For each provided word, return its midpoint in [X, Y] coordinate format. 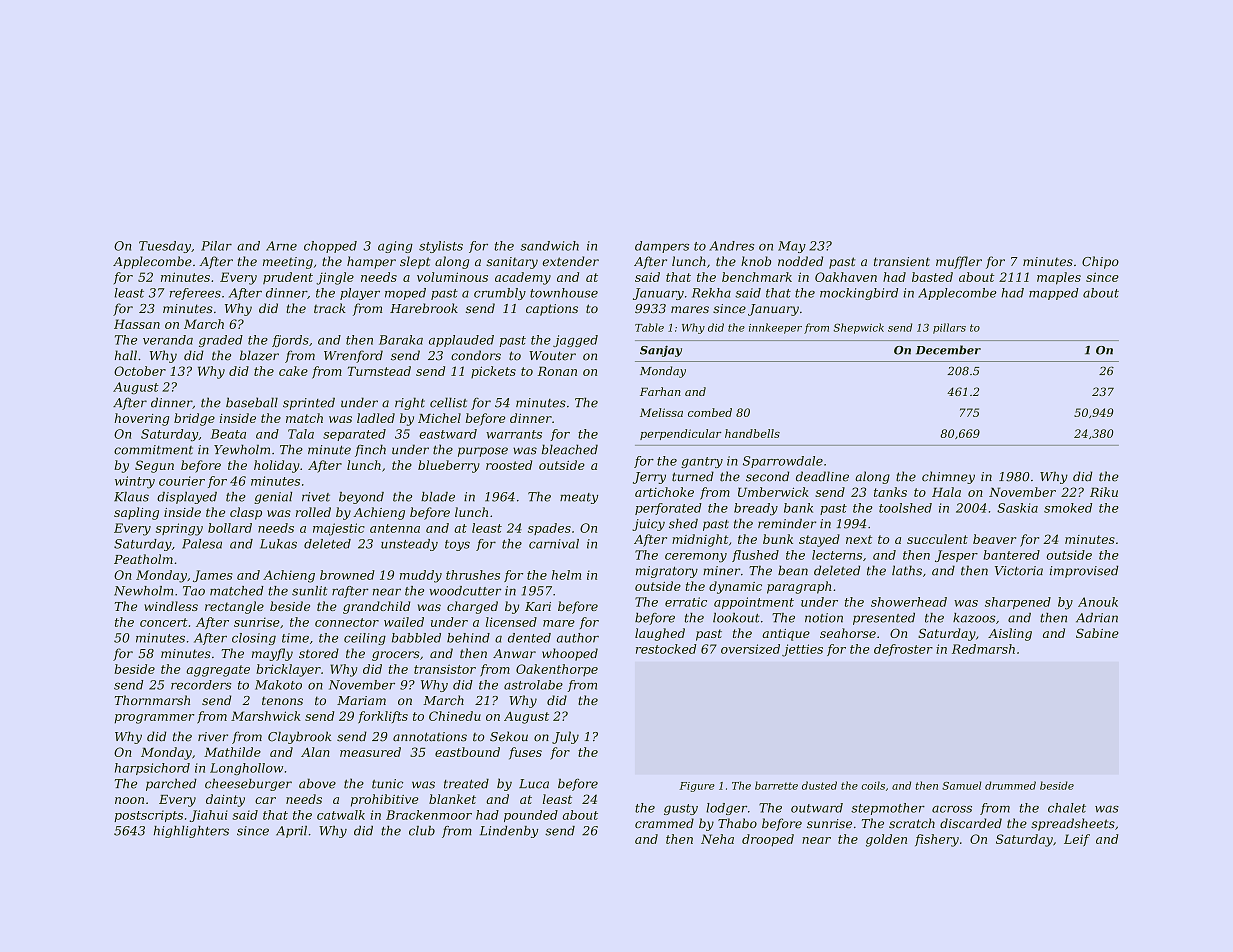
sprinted [309, 403]
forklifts [383, 717]
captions [552, 310]
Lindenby [509, 832]
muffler [959, 262]
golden [886, 840]
